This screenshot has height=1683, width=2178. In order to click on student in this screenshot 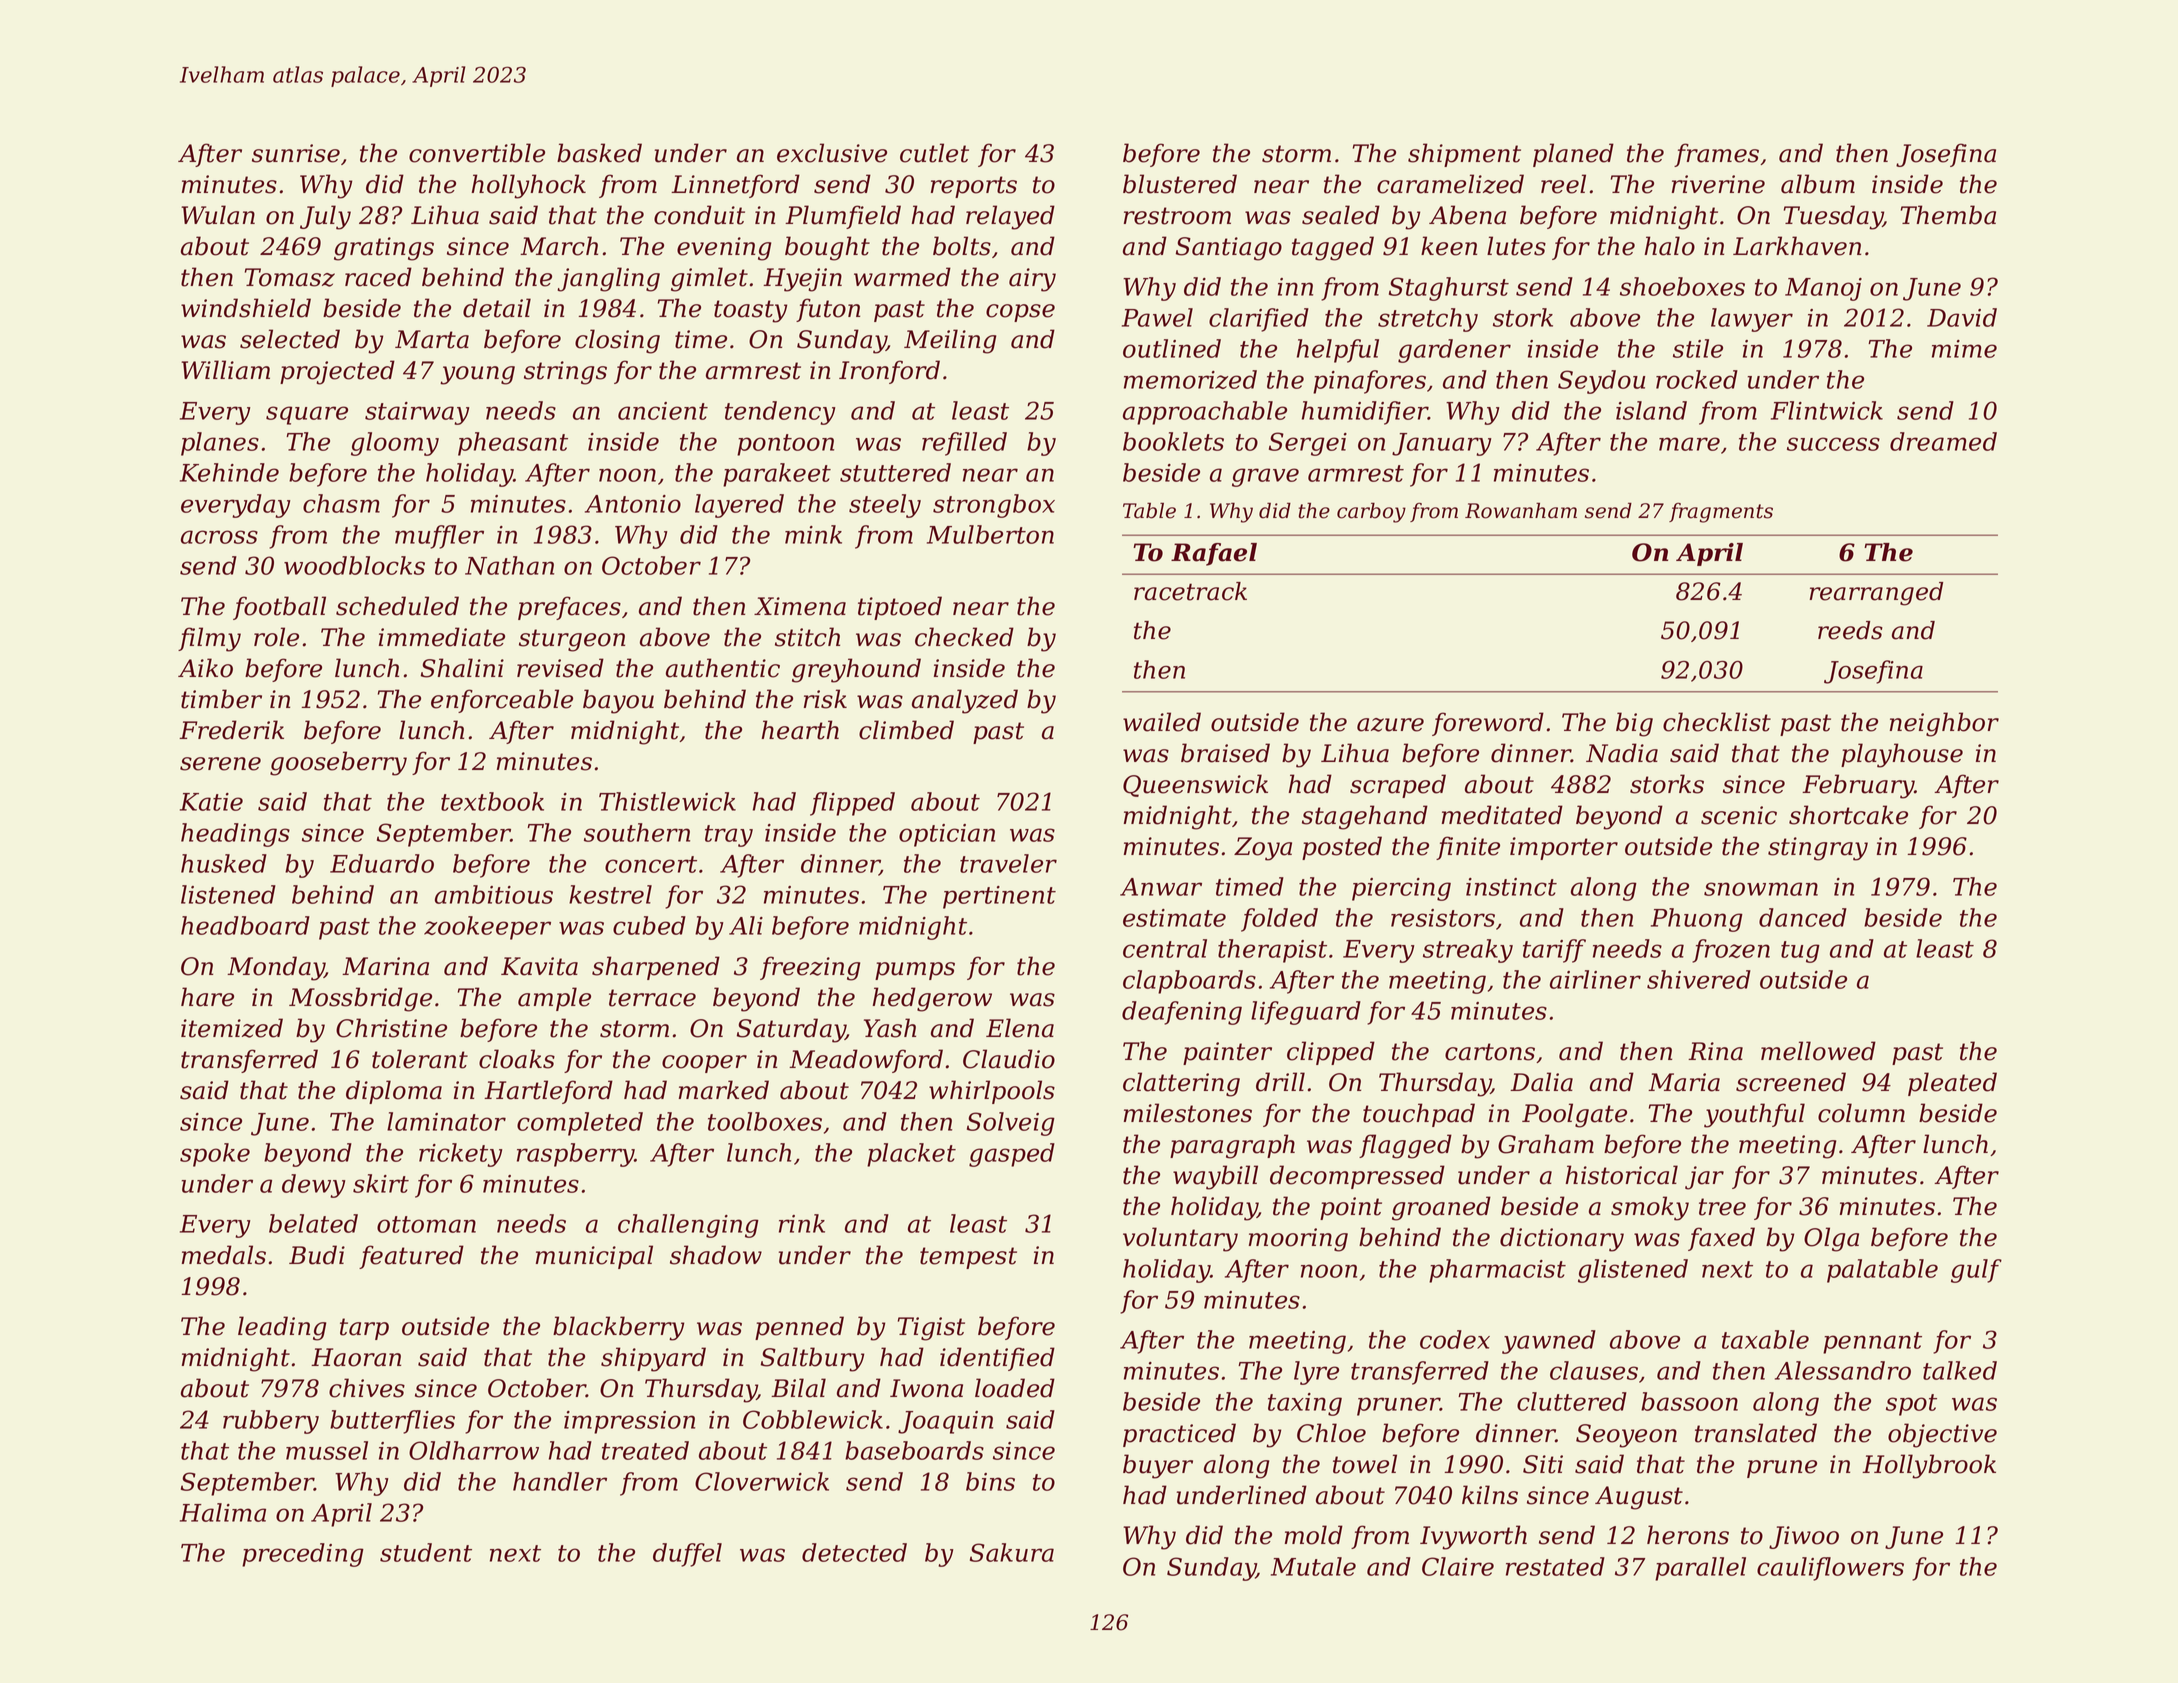, I will do `click(426, 1552)`.
